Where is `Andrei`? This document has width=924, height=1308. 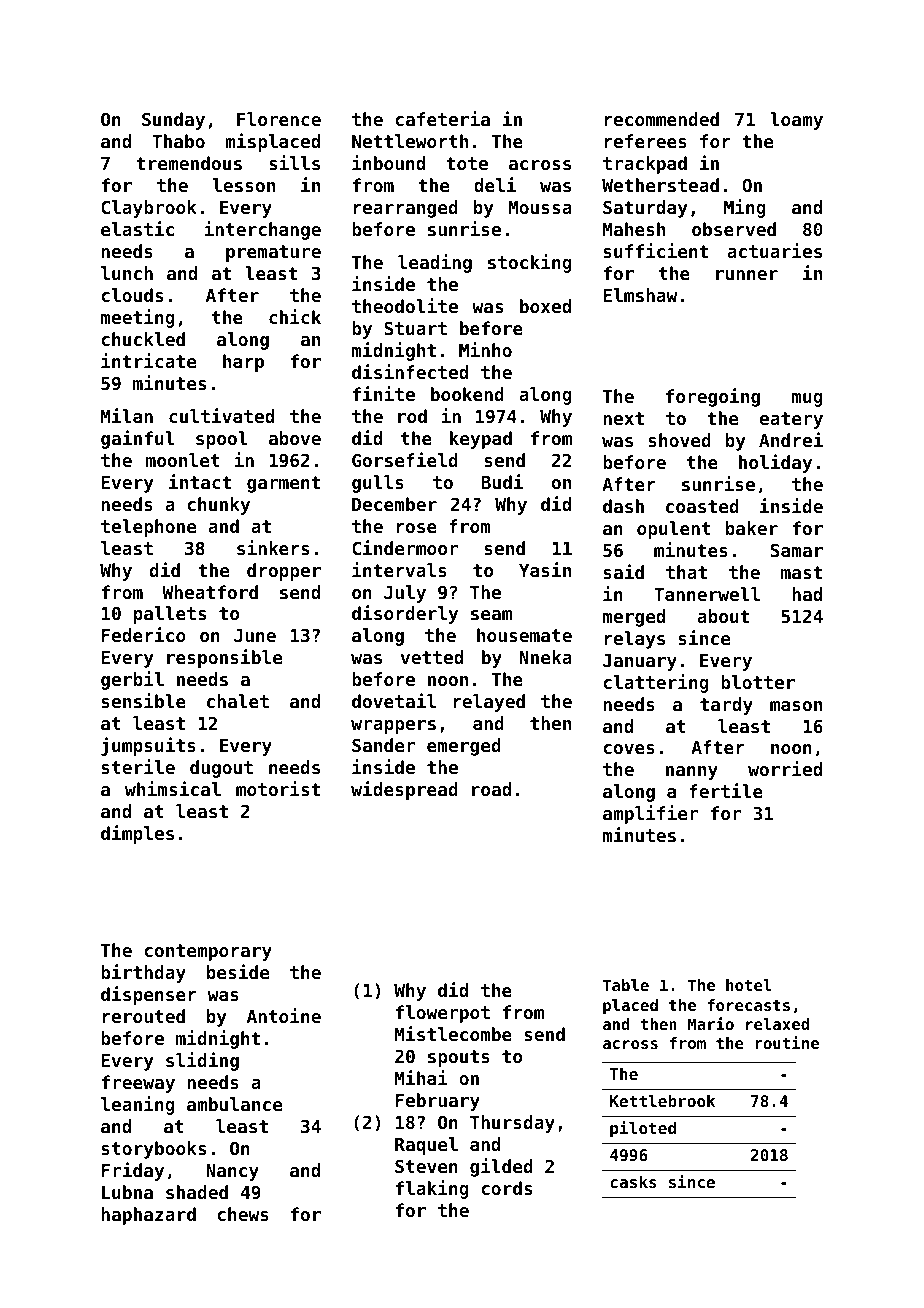 Andrei is located at coordinates (791, 439).
